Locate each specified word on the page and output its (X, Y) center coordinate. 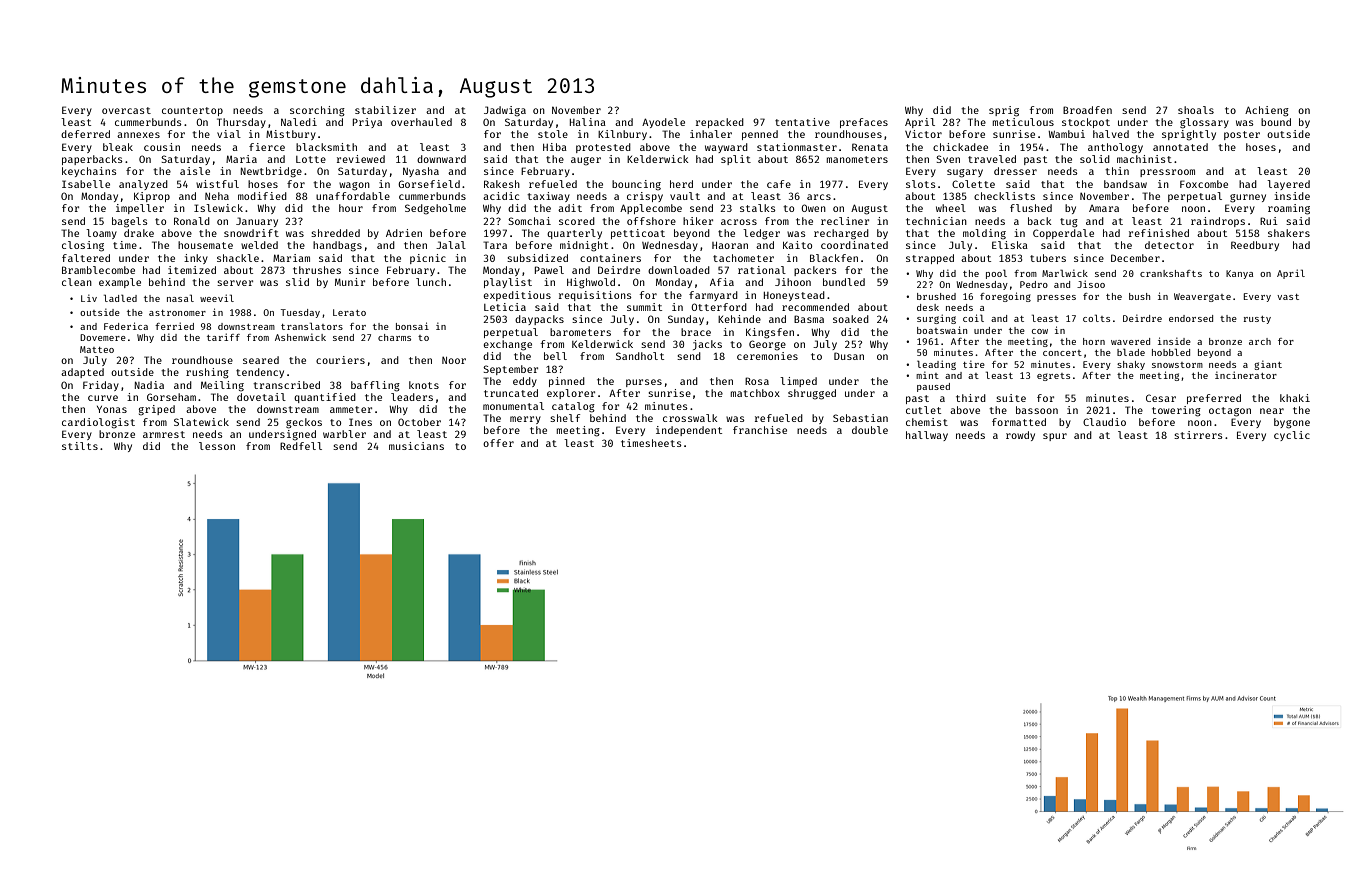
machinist (1144, 159)
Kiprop (152, 197)
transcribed (286, 385)
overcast (126, 110)
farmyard (713, 296)
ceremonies (767, 356)
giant (1268, 365)
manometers (857, 159)
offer (498, 443)
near (1272, 411)
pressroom (1167, 173)
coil (973, 318)
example (120, 283)
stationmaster (797, 147)
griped (157, 410)
